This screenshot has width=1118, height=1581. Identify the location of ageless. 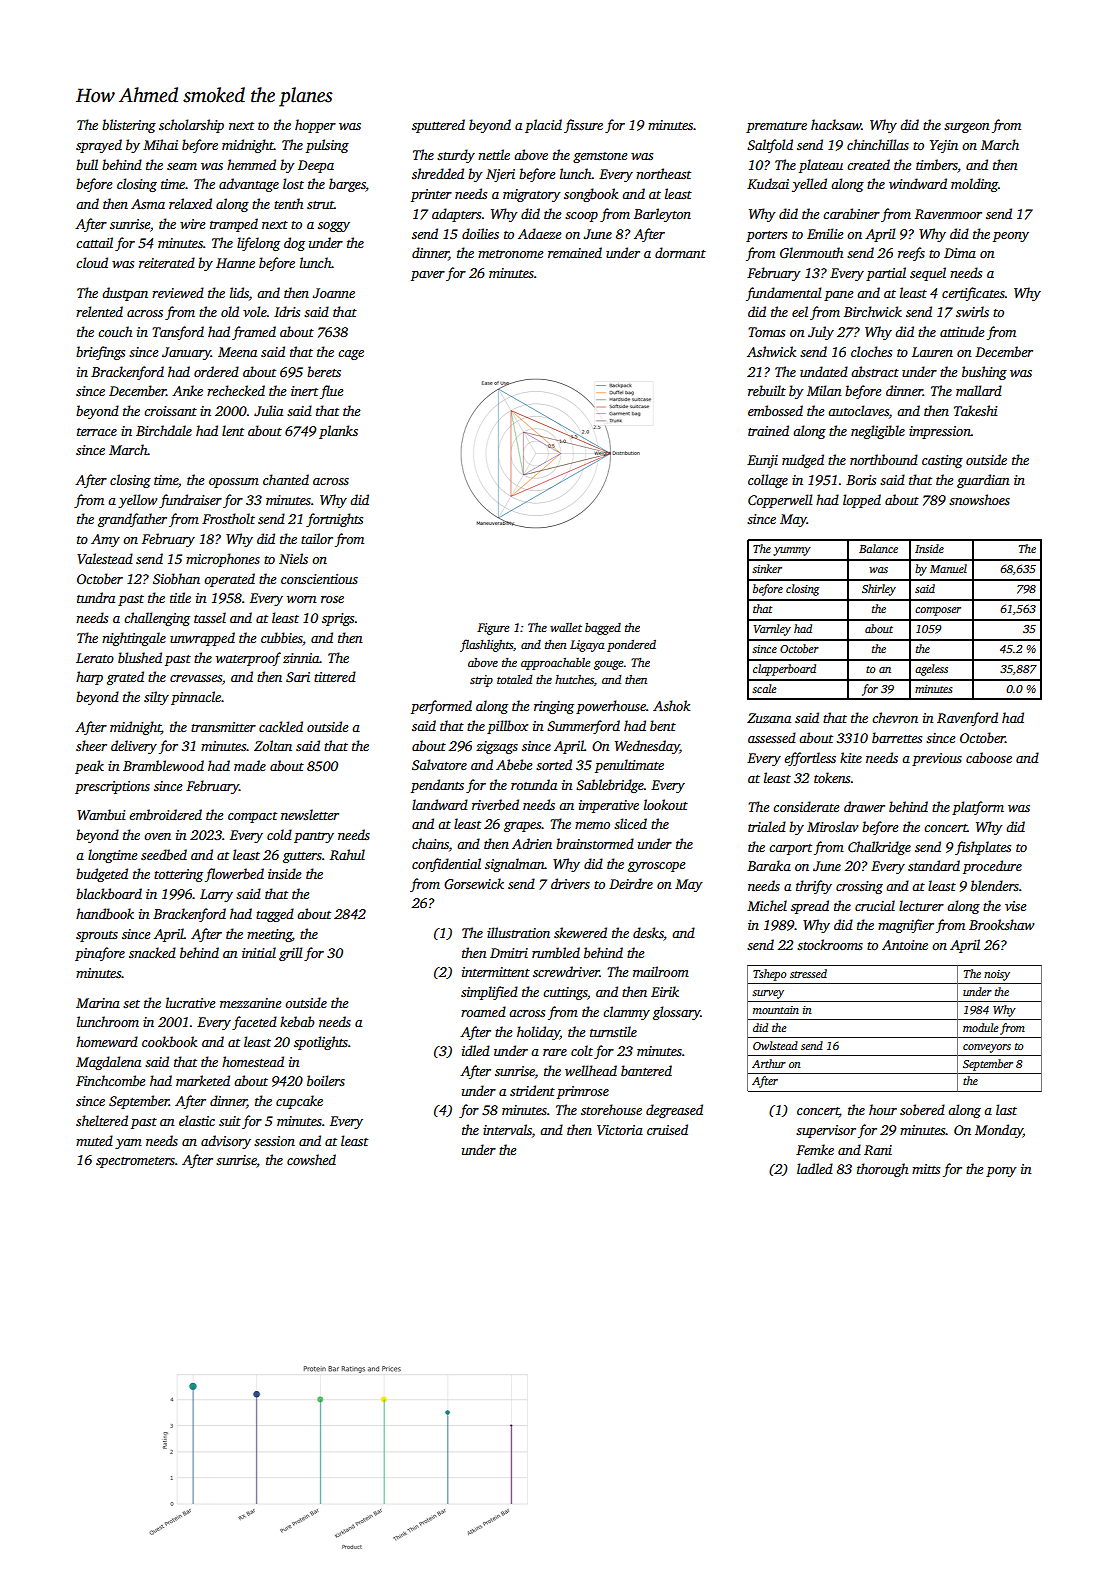
(931, 670).
